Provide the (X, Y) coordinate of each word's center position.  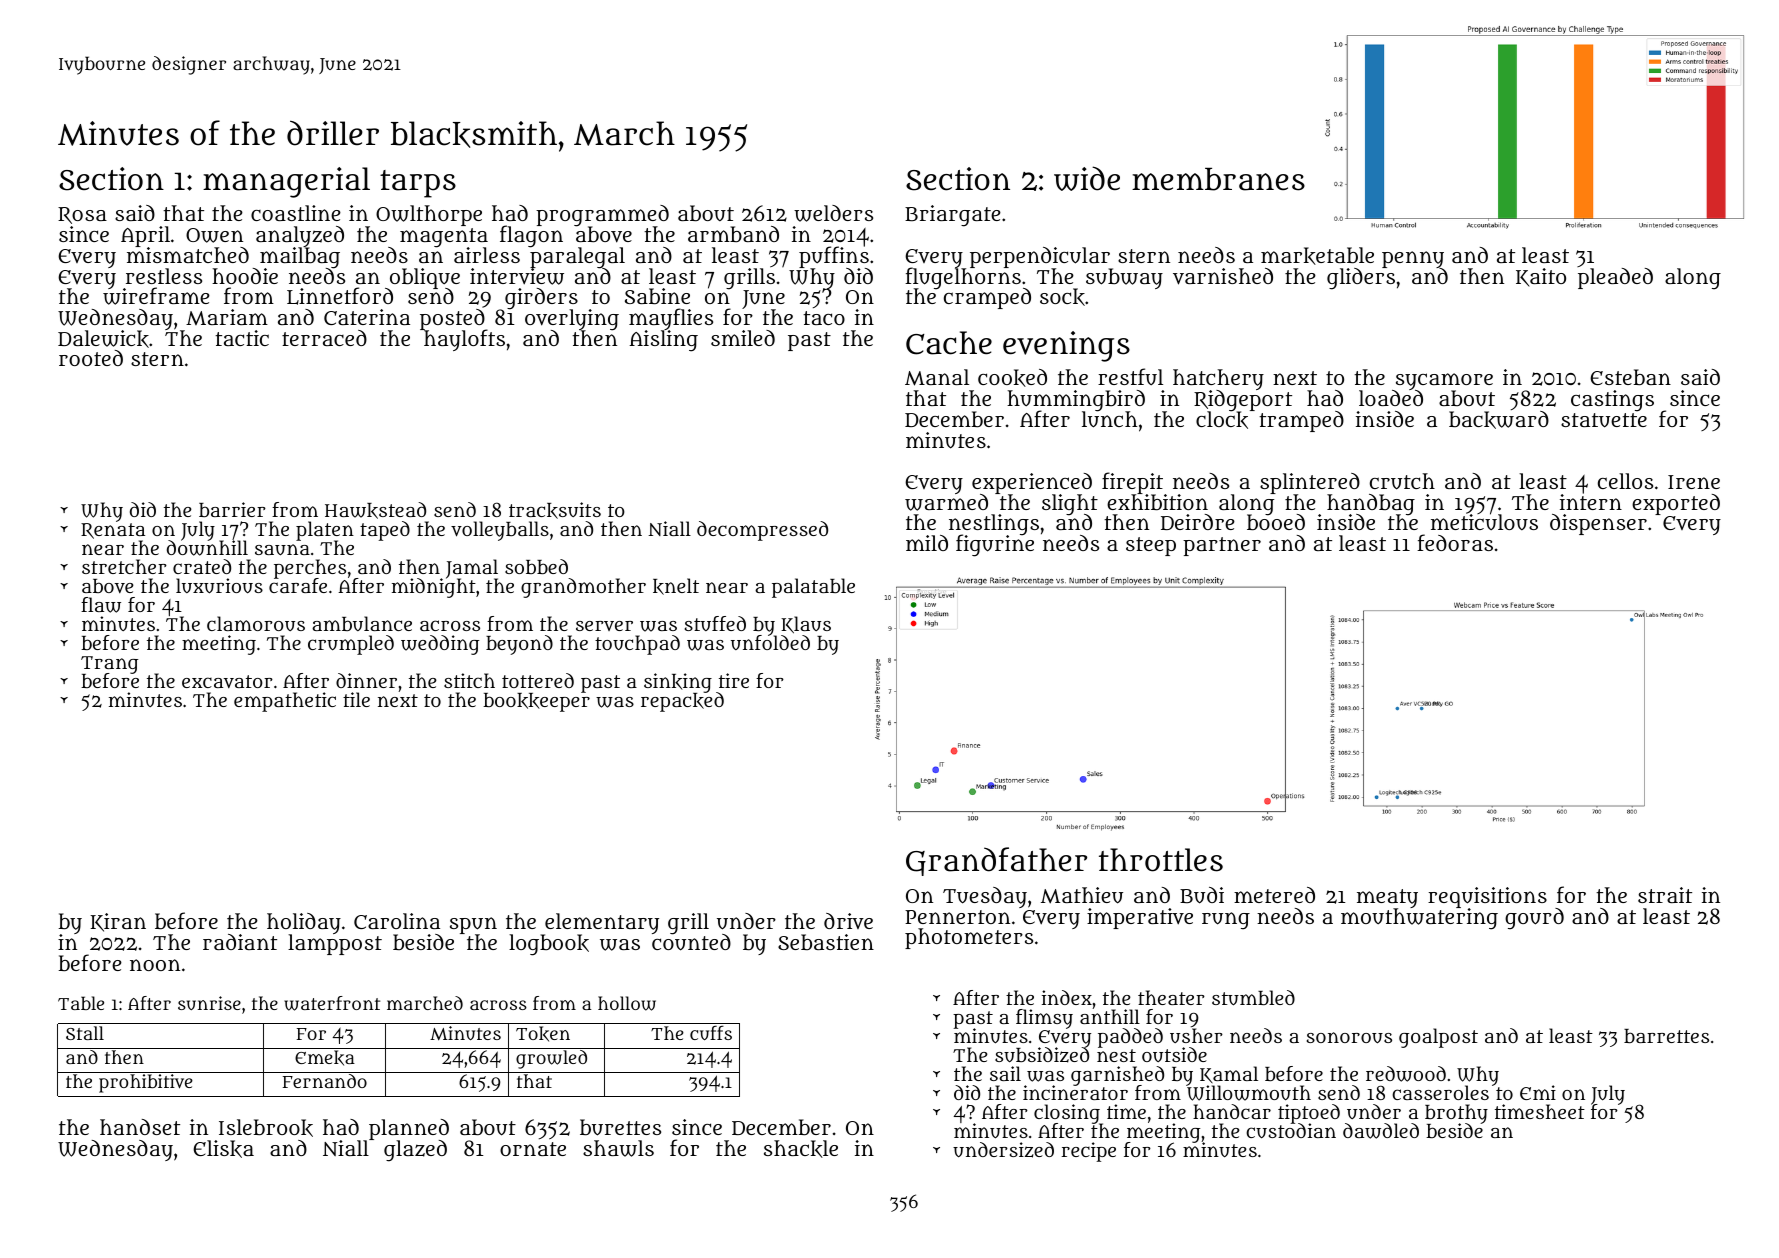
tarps (418, 184)
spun (473, 926)
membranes (1218, 179)
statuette (1604, 420)
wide (1087, 178)
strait (1665, 895)
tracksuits (555, 510)
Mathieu (1082, 895)
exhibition (1157, 502)
